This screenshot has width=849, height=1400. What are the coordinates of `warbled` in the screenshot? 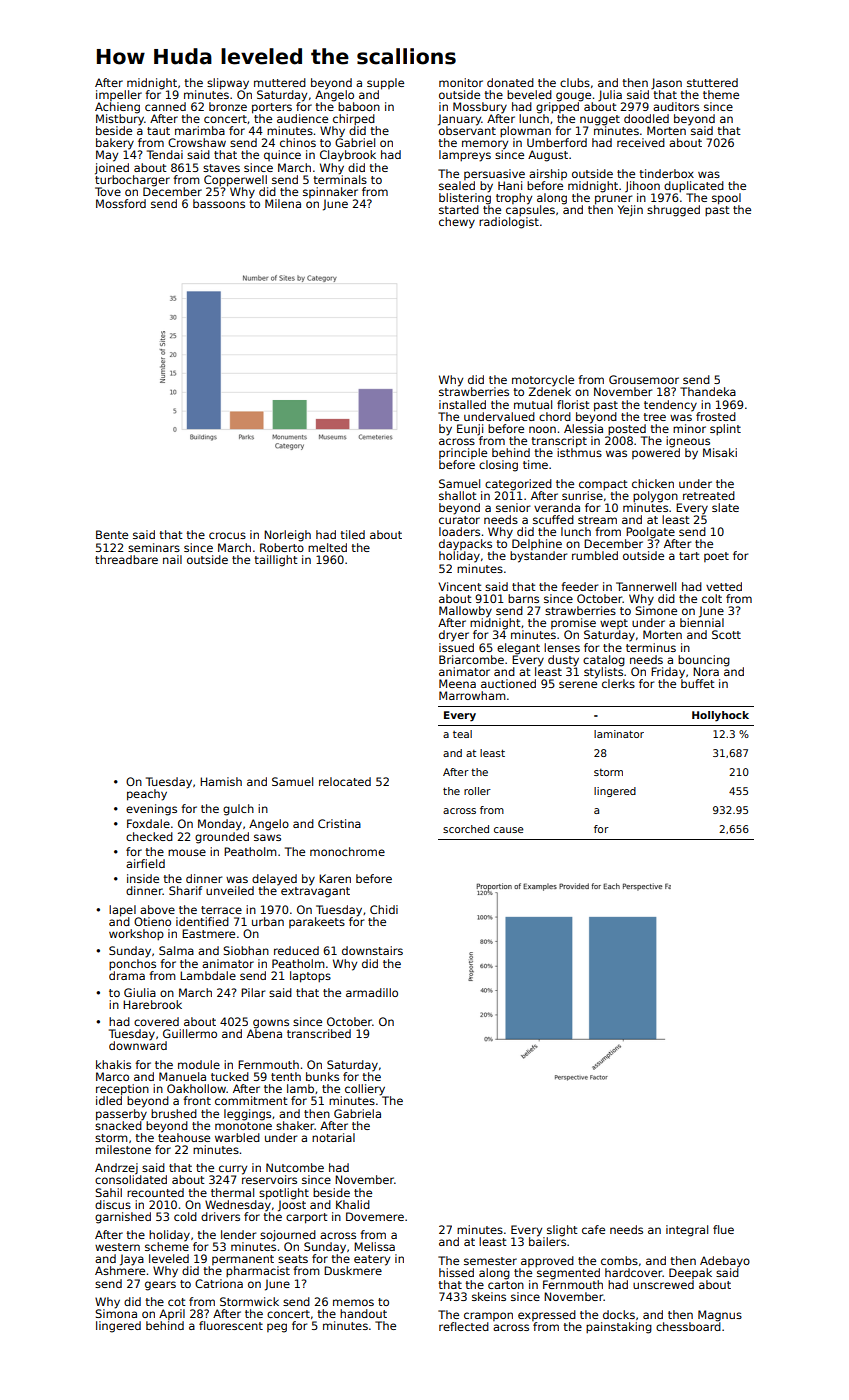 It's located at (237, 1137).
